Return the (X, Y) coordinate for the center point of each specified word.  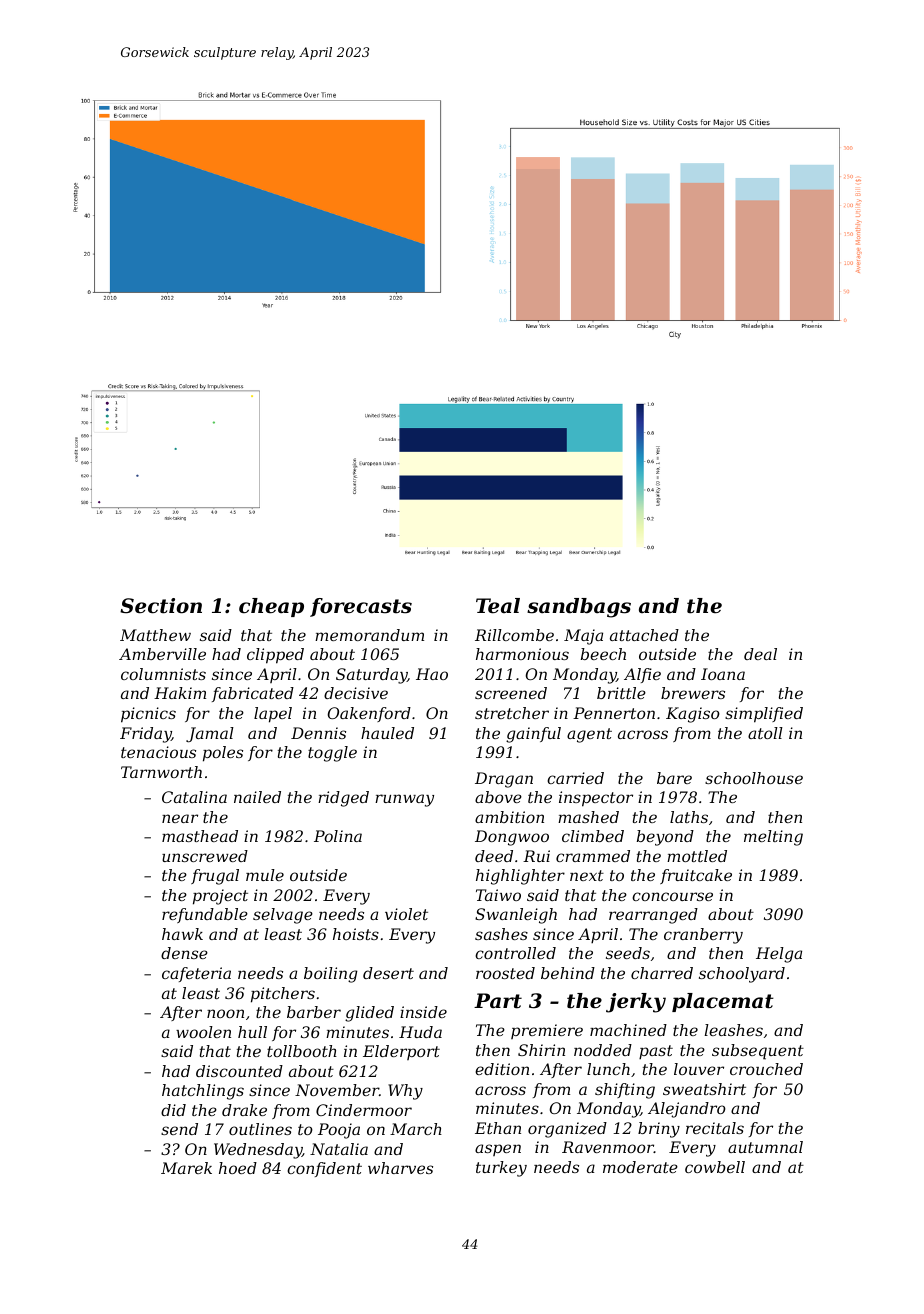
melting (773, 838)
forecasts (361, 607)
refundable (205, 915)
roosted (505, 973)
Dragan (504, 780)
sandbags (579, 608)
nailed (257, 797)
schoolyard (742, 975)
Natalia (339, 1149)
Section (161, 606)
